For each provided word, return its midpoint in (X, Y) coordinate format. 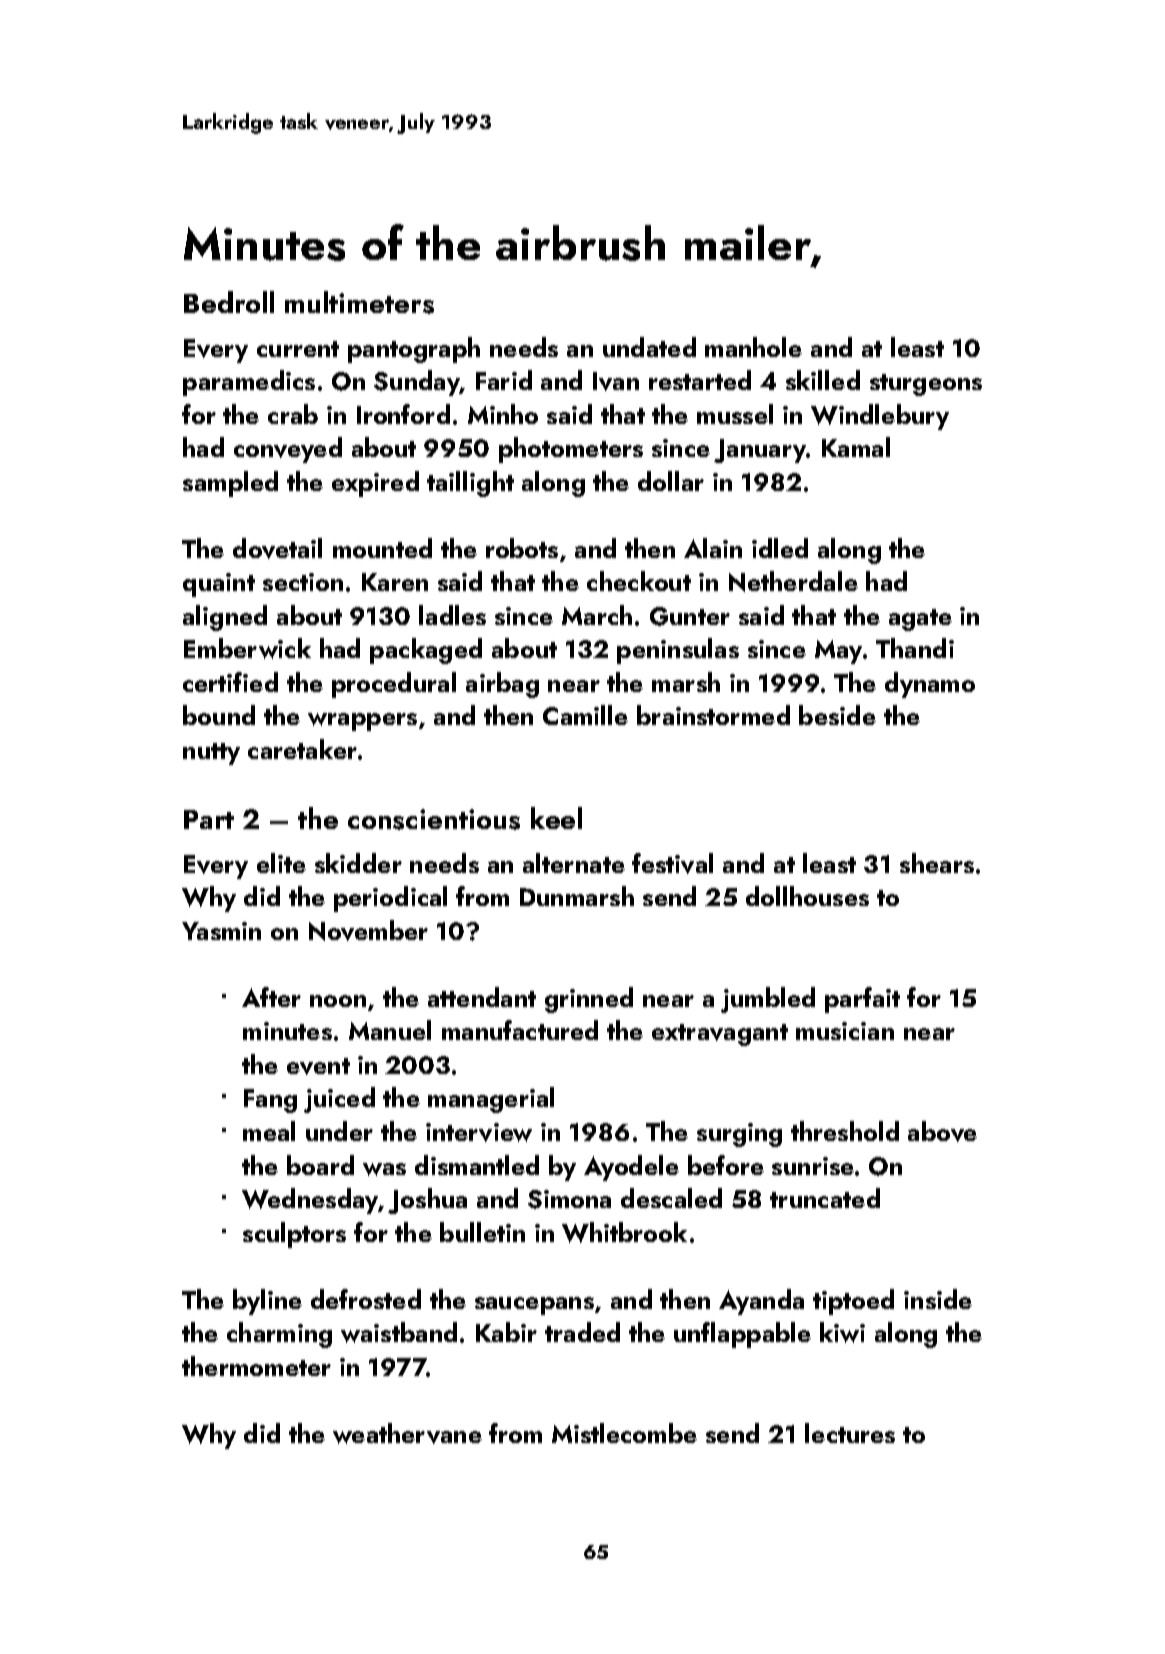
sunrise (813, 1166)
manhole (753, 347)
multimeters (359, 302)
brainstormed (713, 715)
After (271, 997)
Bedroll (229, 302)
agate (920, 620)
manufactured (520, 1030)
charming (279, 1335)
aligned (225, 618)
